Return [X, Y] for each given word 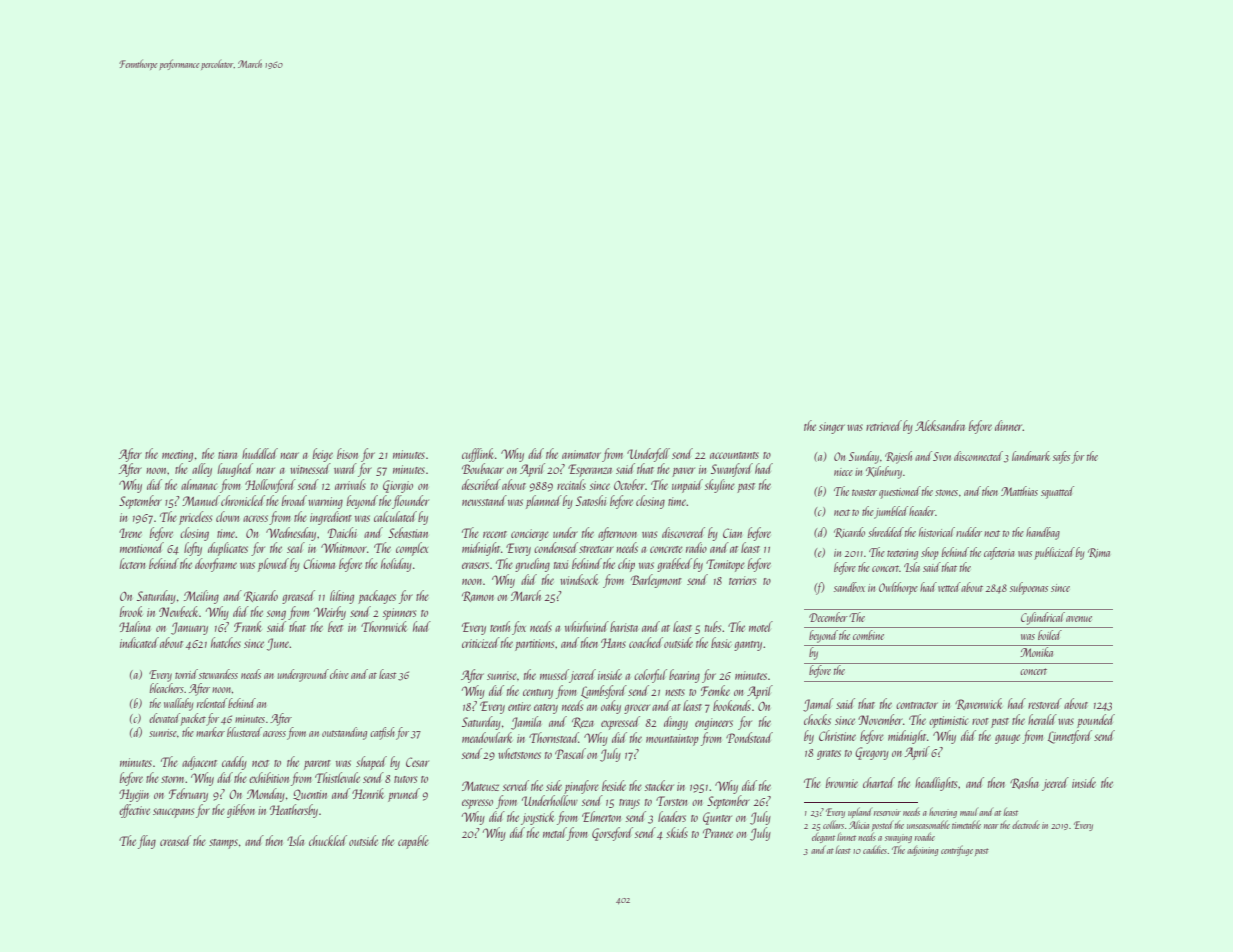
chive [339, 674]
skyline [720, 486]
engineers [714, 724]
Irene [130, 533]
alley [202, 470]
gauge [1007, 739]
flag [147, 842]
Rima [1099, 553]
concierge [530, 535]
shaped [371, 763]
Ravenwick [978, 704]
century [538, 694]
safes [1061, 457]
